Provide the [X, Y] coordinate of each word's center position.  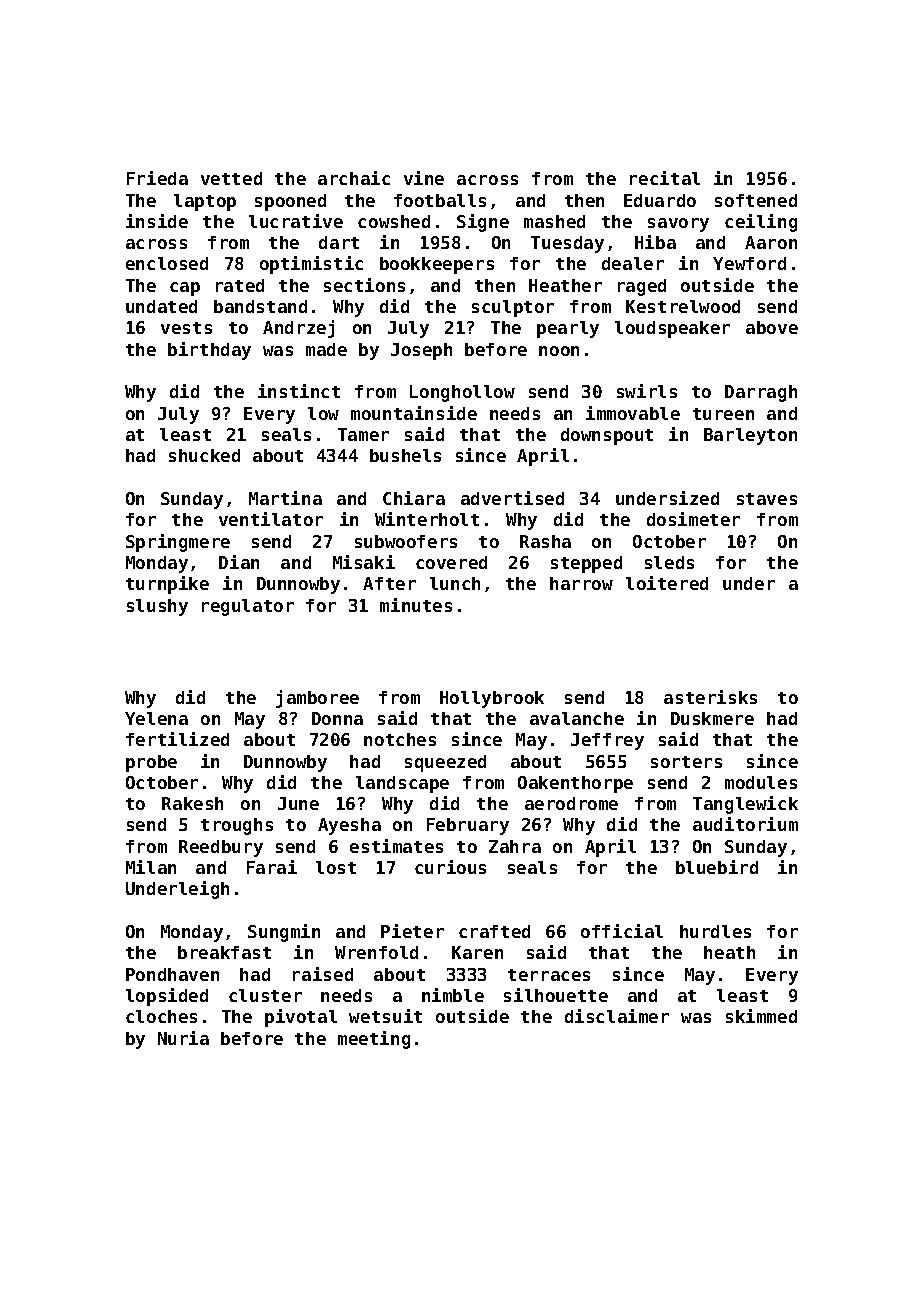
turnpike [167, 585]
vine [424, 178]
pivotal [301, 1018]
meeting [374, 1040]
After [389, 583]
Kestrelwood [683, 306]
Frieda [157, 178]
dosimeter [693, 519]
